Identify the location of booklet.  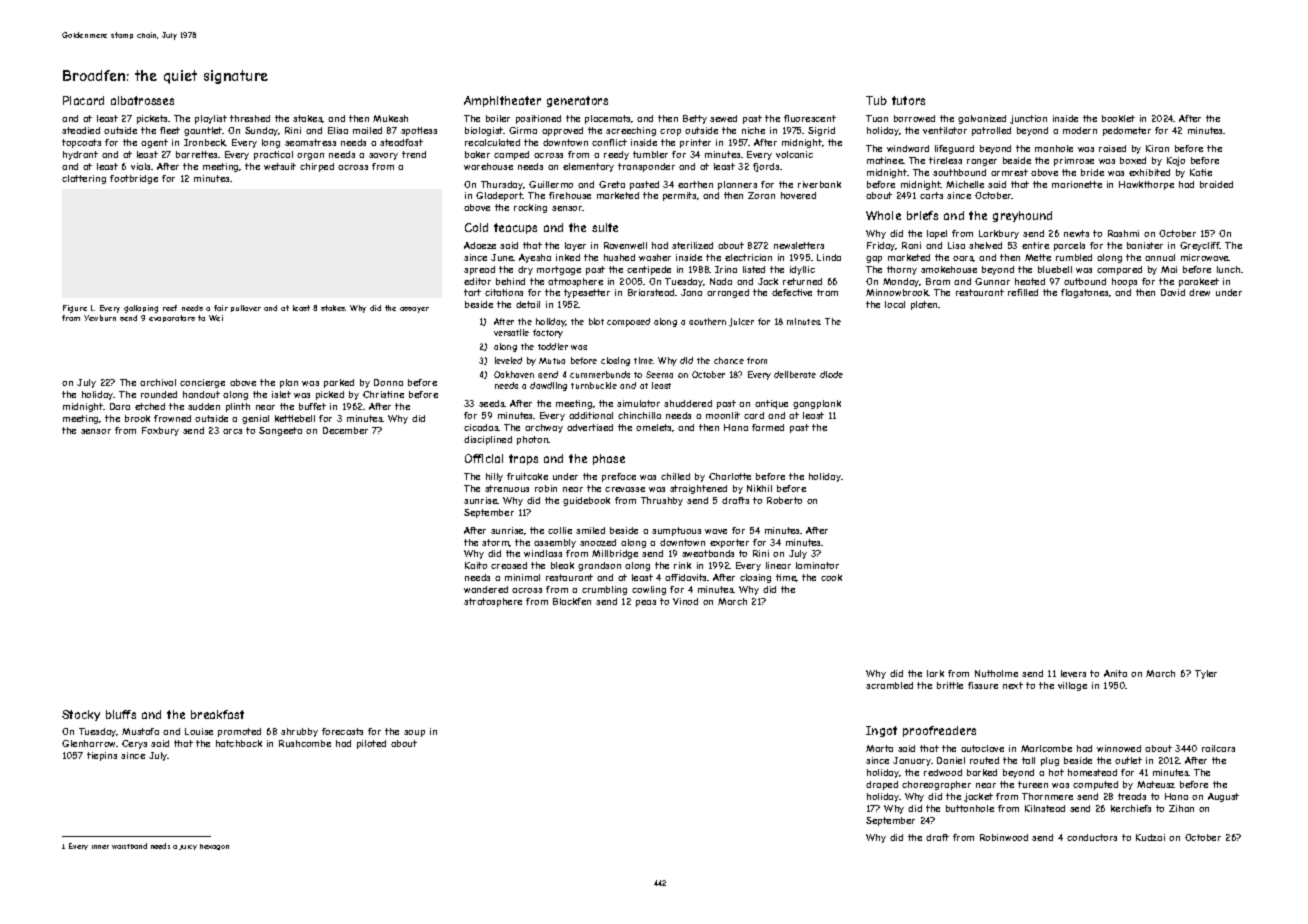
(1118, 118).
